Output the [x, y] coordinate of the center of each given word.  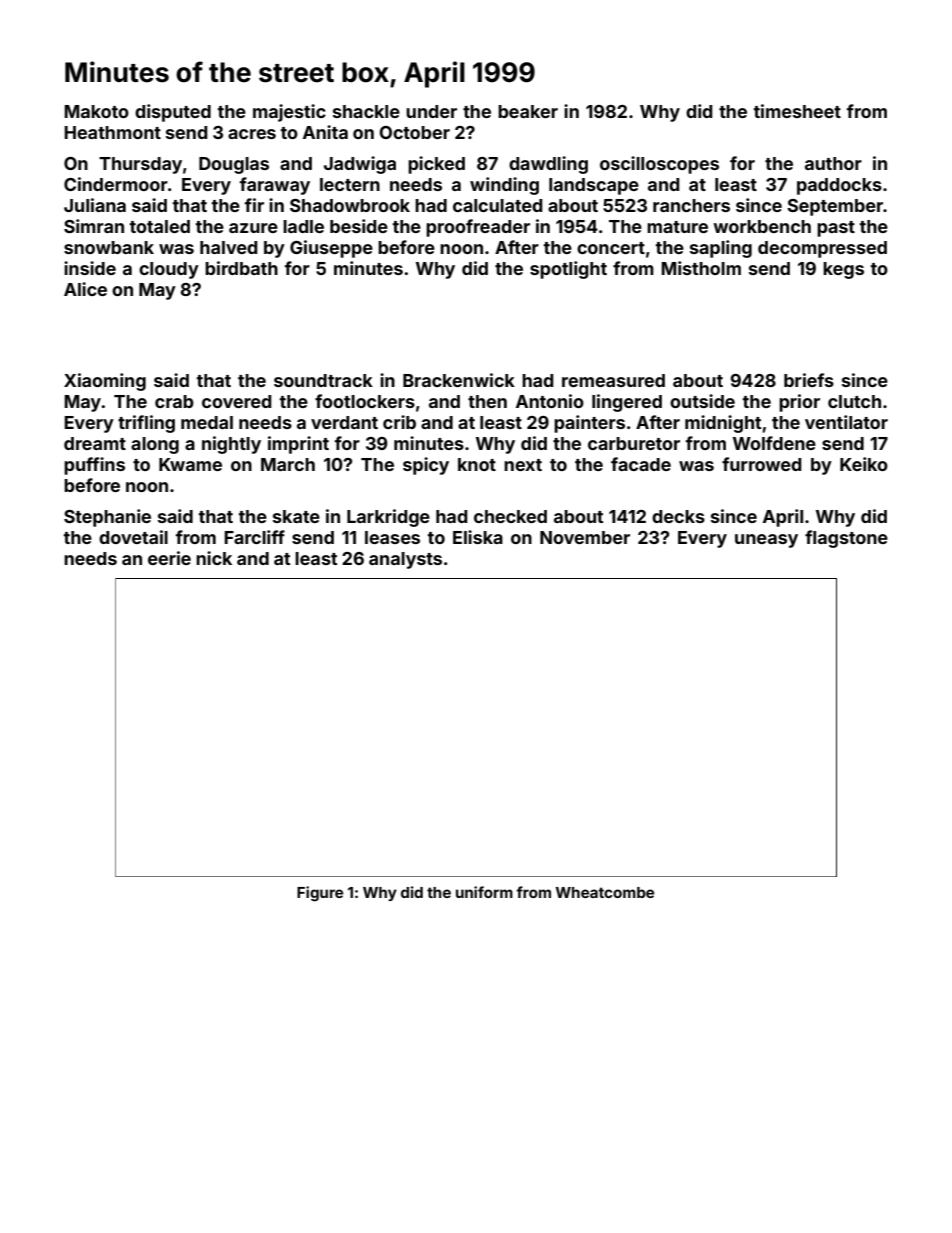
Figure [320, 894]
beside [359, 226]
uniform [484, 892]
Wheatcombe [604, 892]
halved [229, 247]
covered [237, 401]
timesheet [797, 111]
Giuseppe [331, 249]
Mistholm [701, 268]
